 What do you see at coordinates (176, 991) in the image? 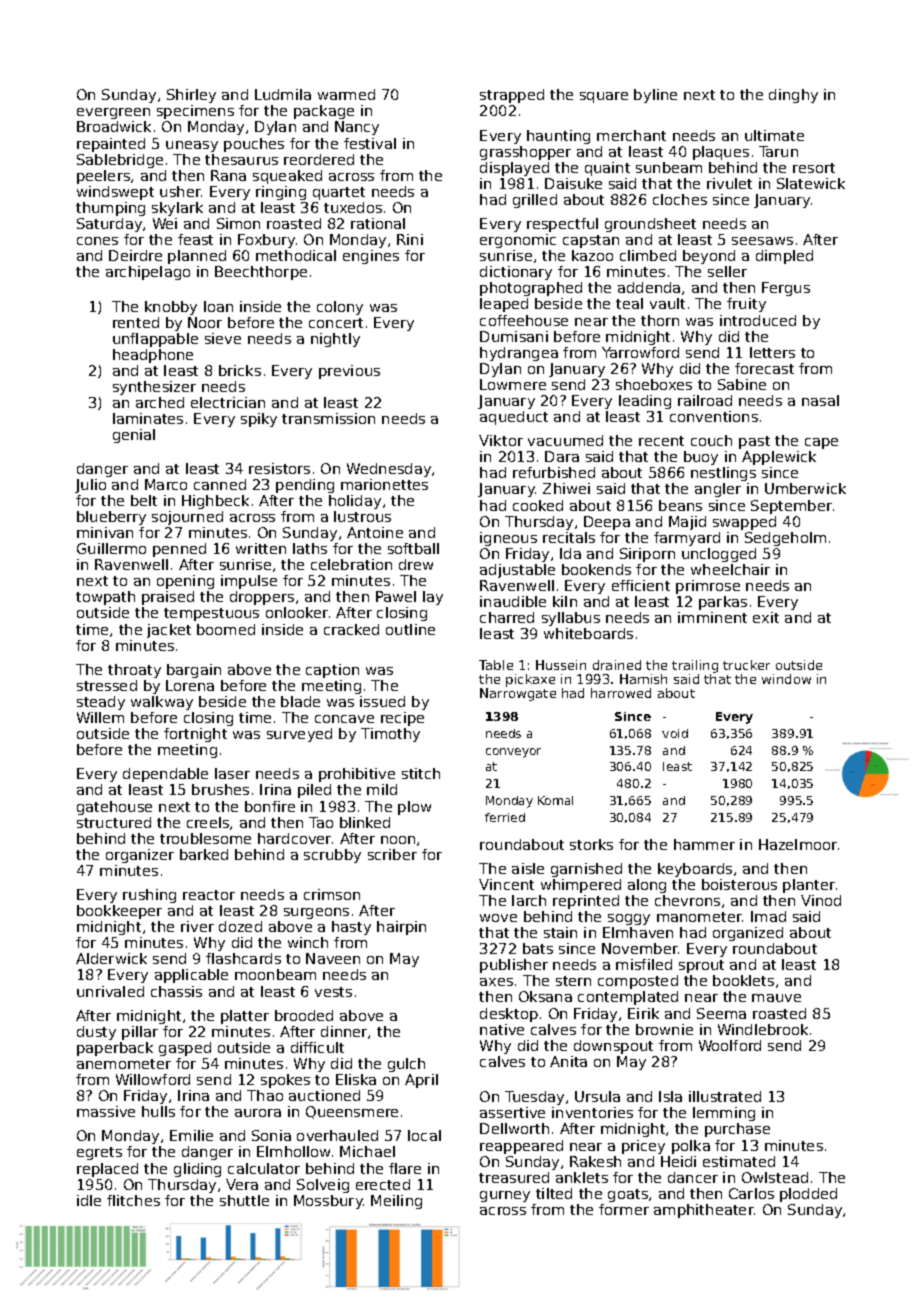
I see `chassis` at bounding box center [176, 991].
